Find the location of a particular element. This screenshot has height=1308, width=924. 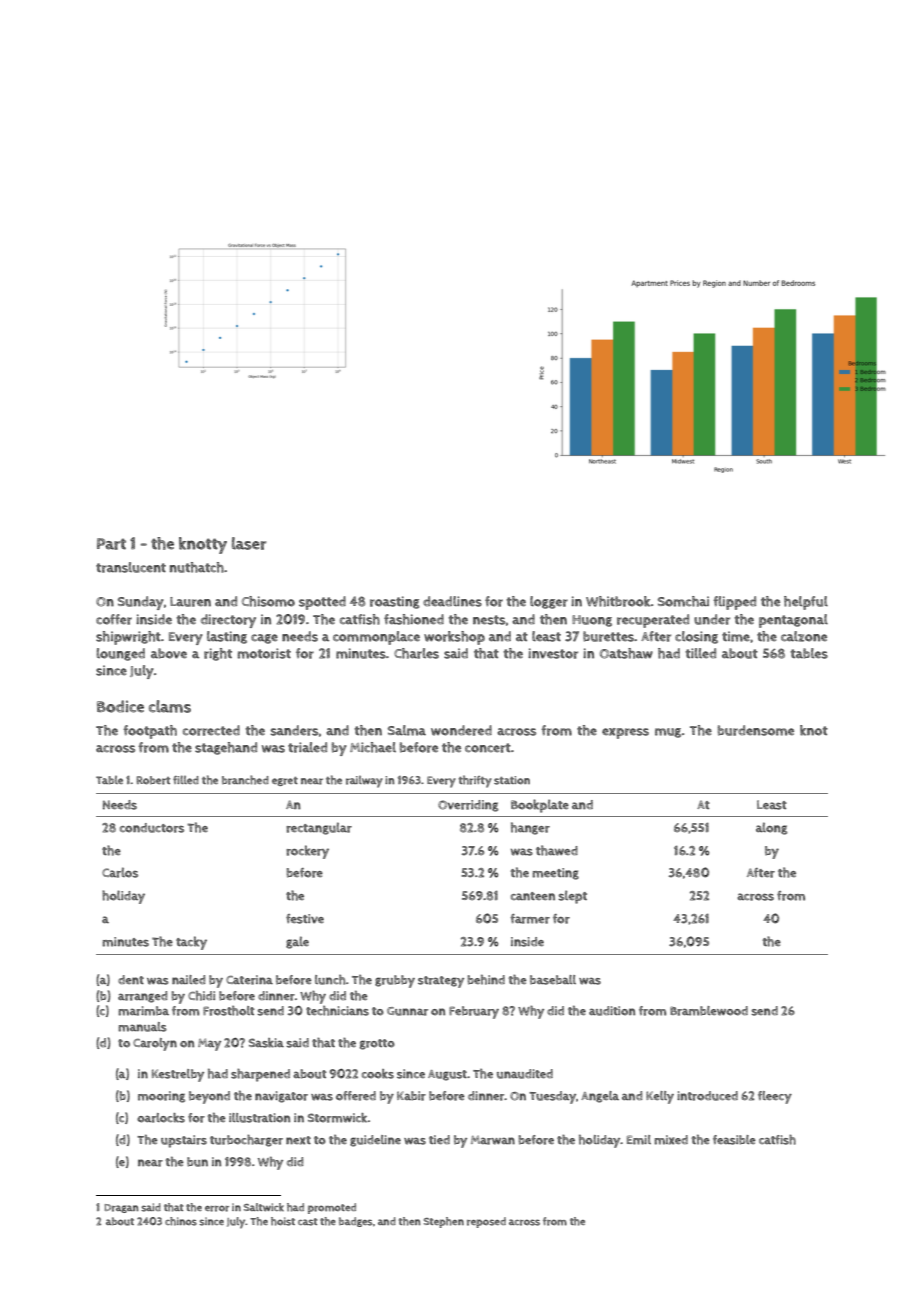

conductors is located at coordinates (152, 828).
